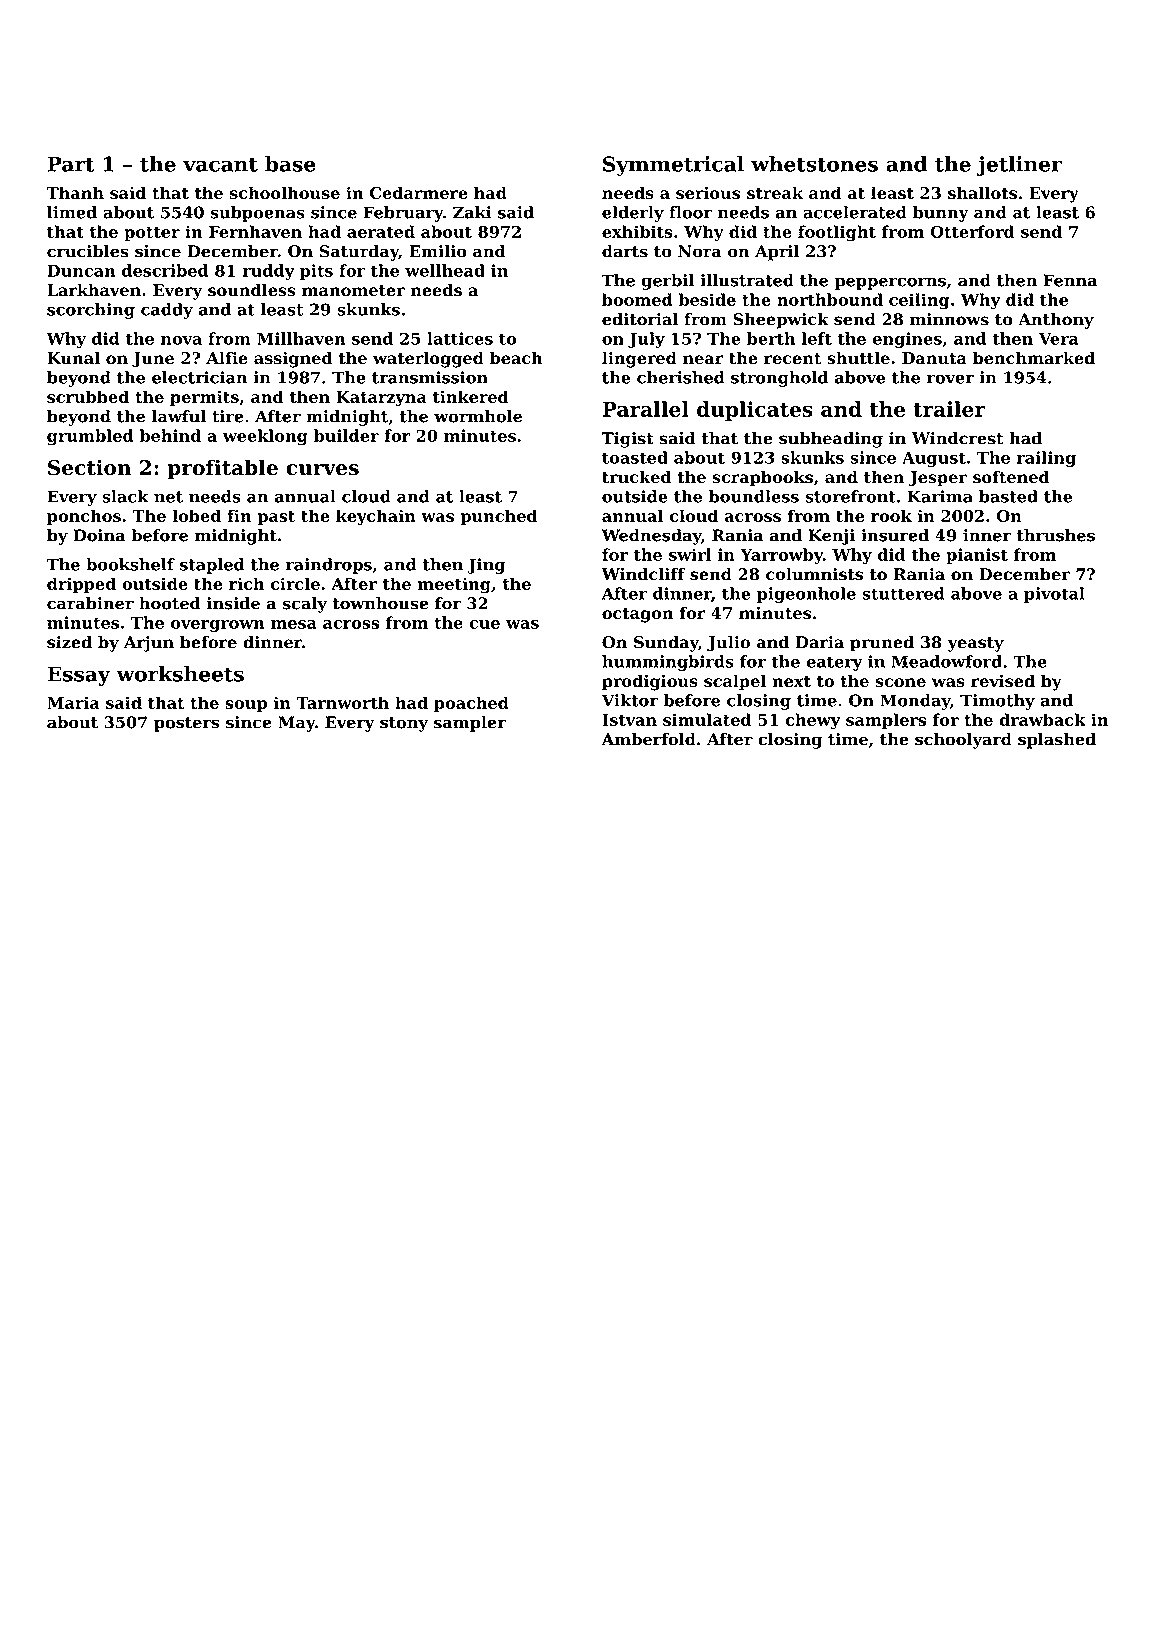 The image size is (1158, 1638). I want to click on Maria, so click(73, 702).
